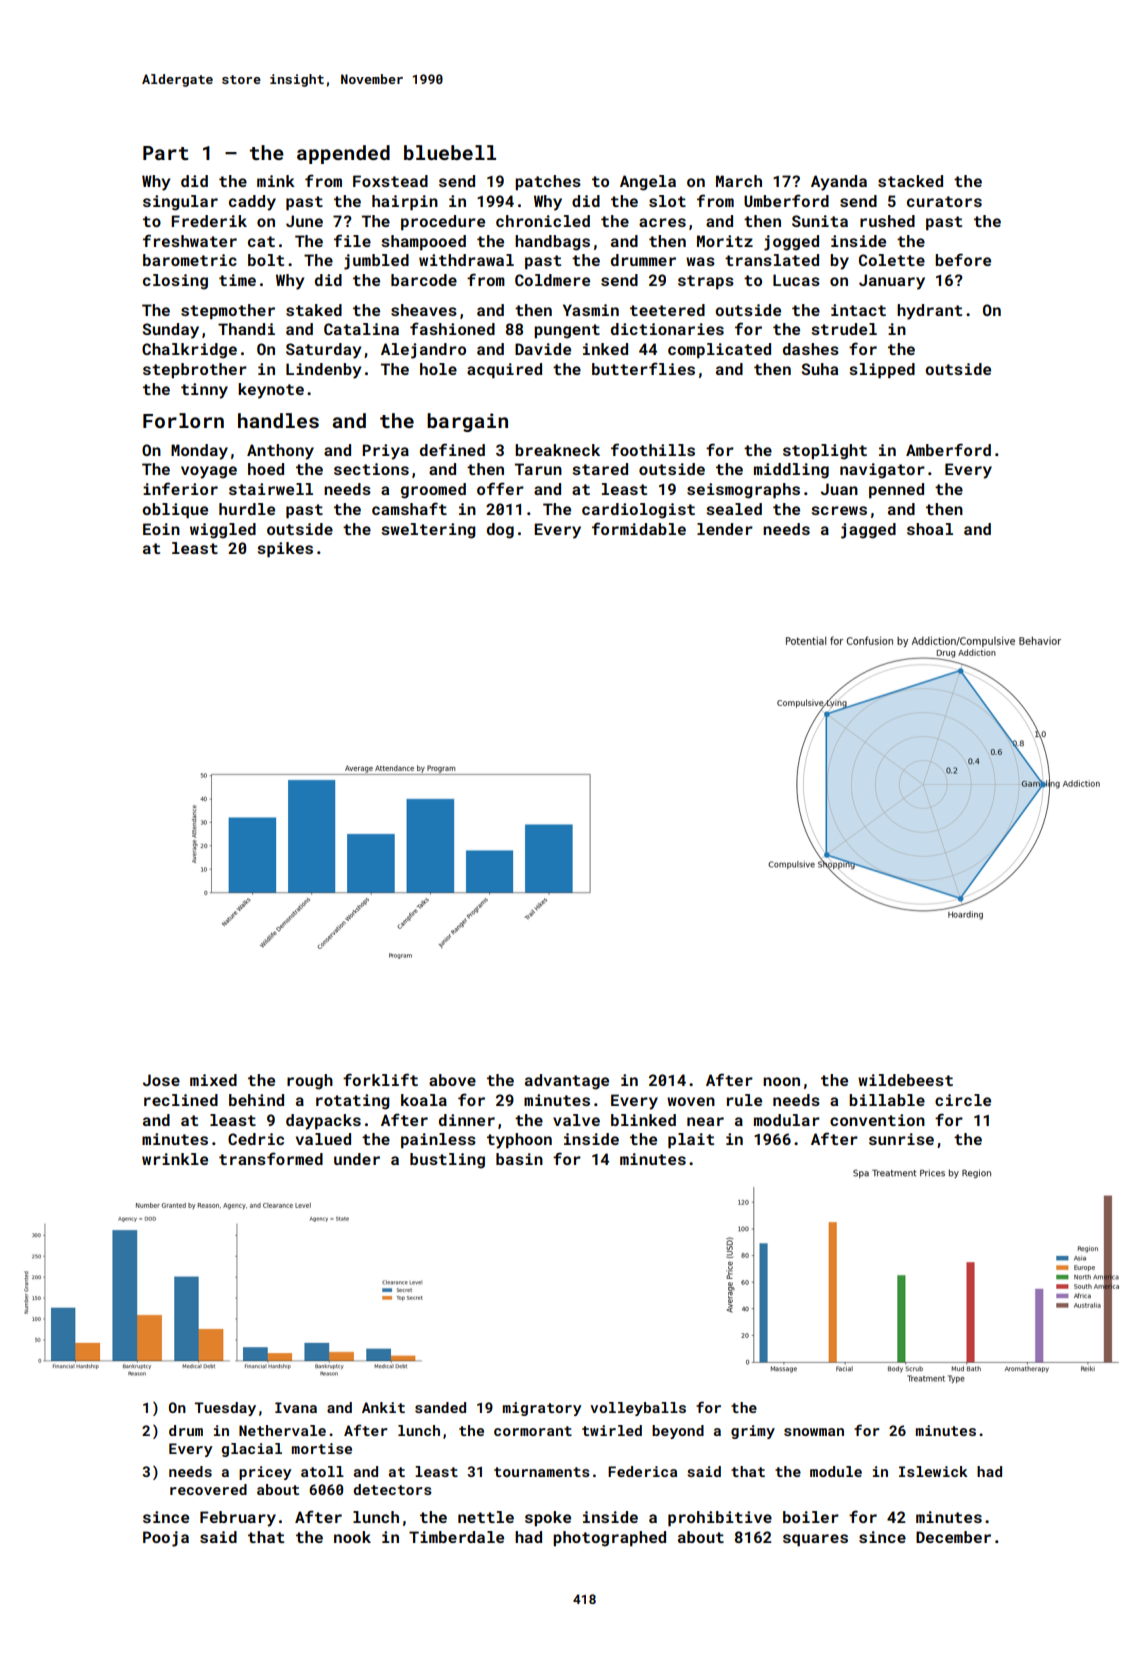 The height and width of the document is (1660, 1146). I want to click on atoll, so click(322, 1471).
